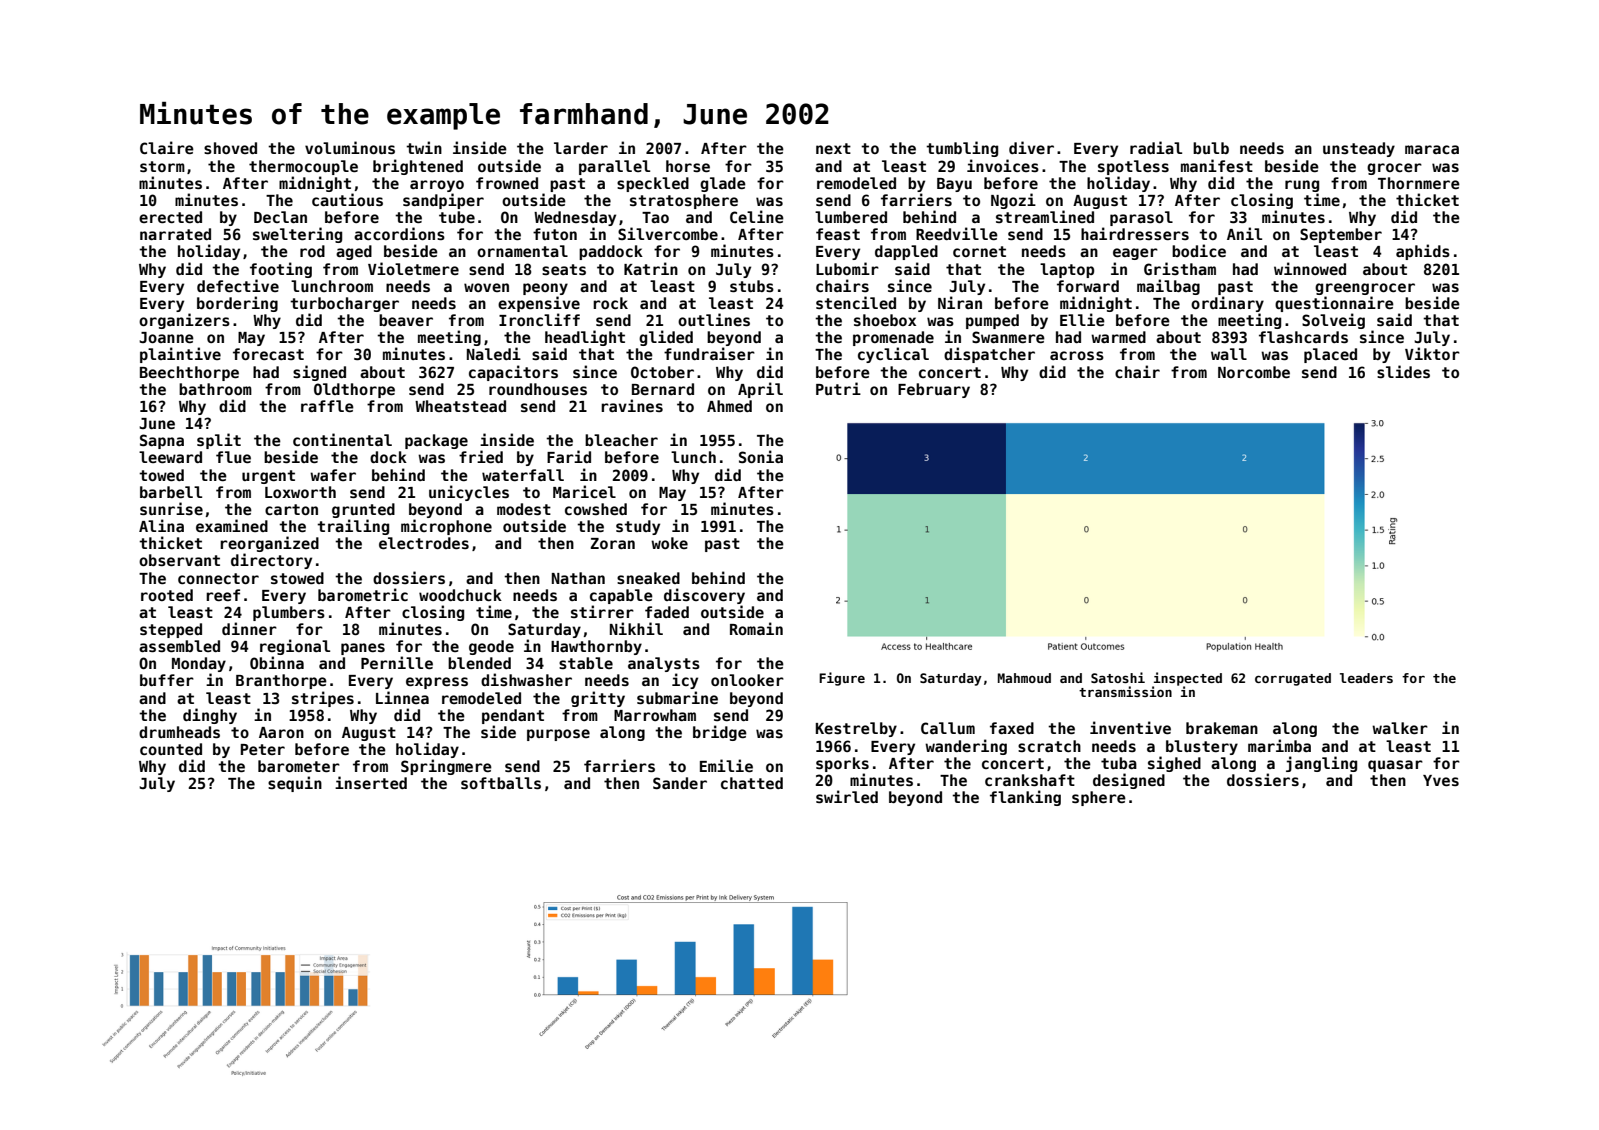  I want to click on Springmere, so click(446, 767).
